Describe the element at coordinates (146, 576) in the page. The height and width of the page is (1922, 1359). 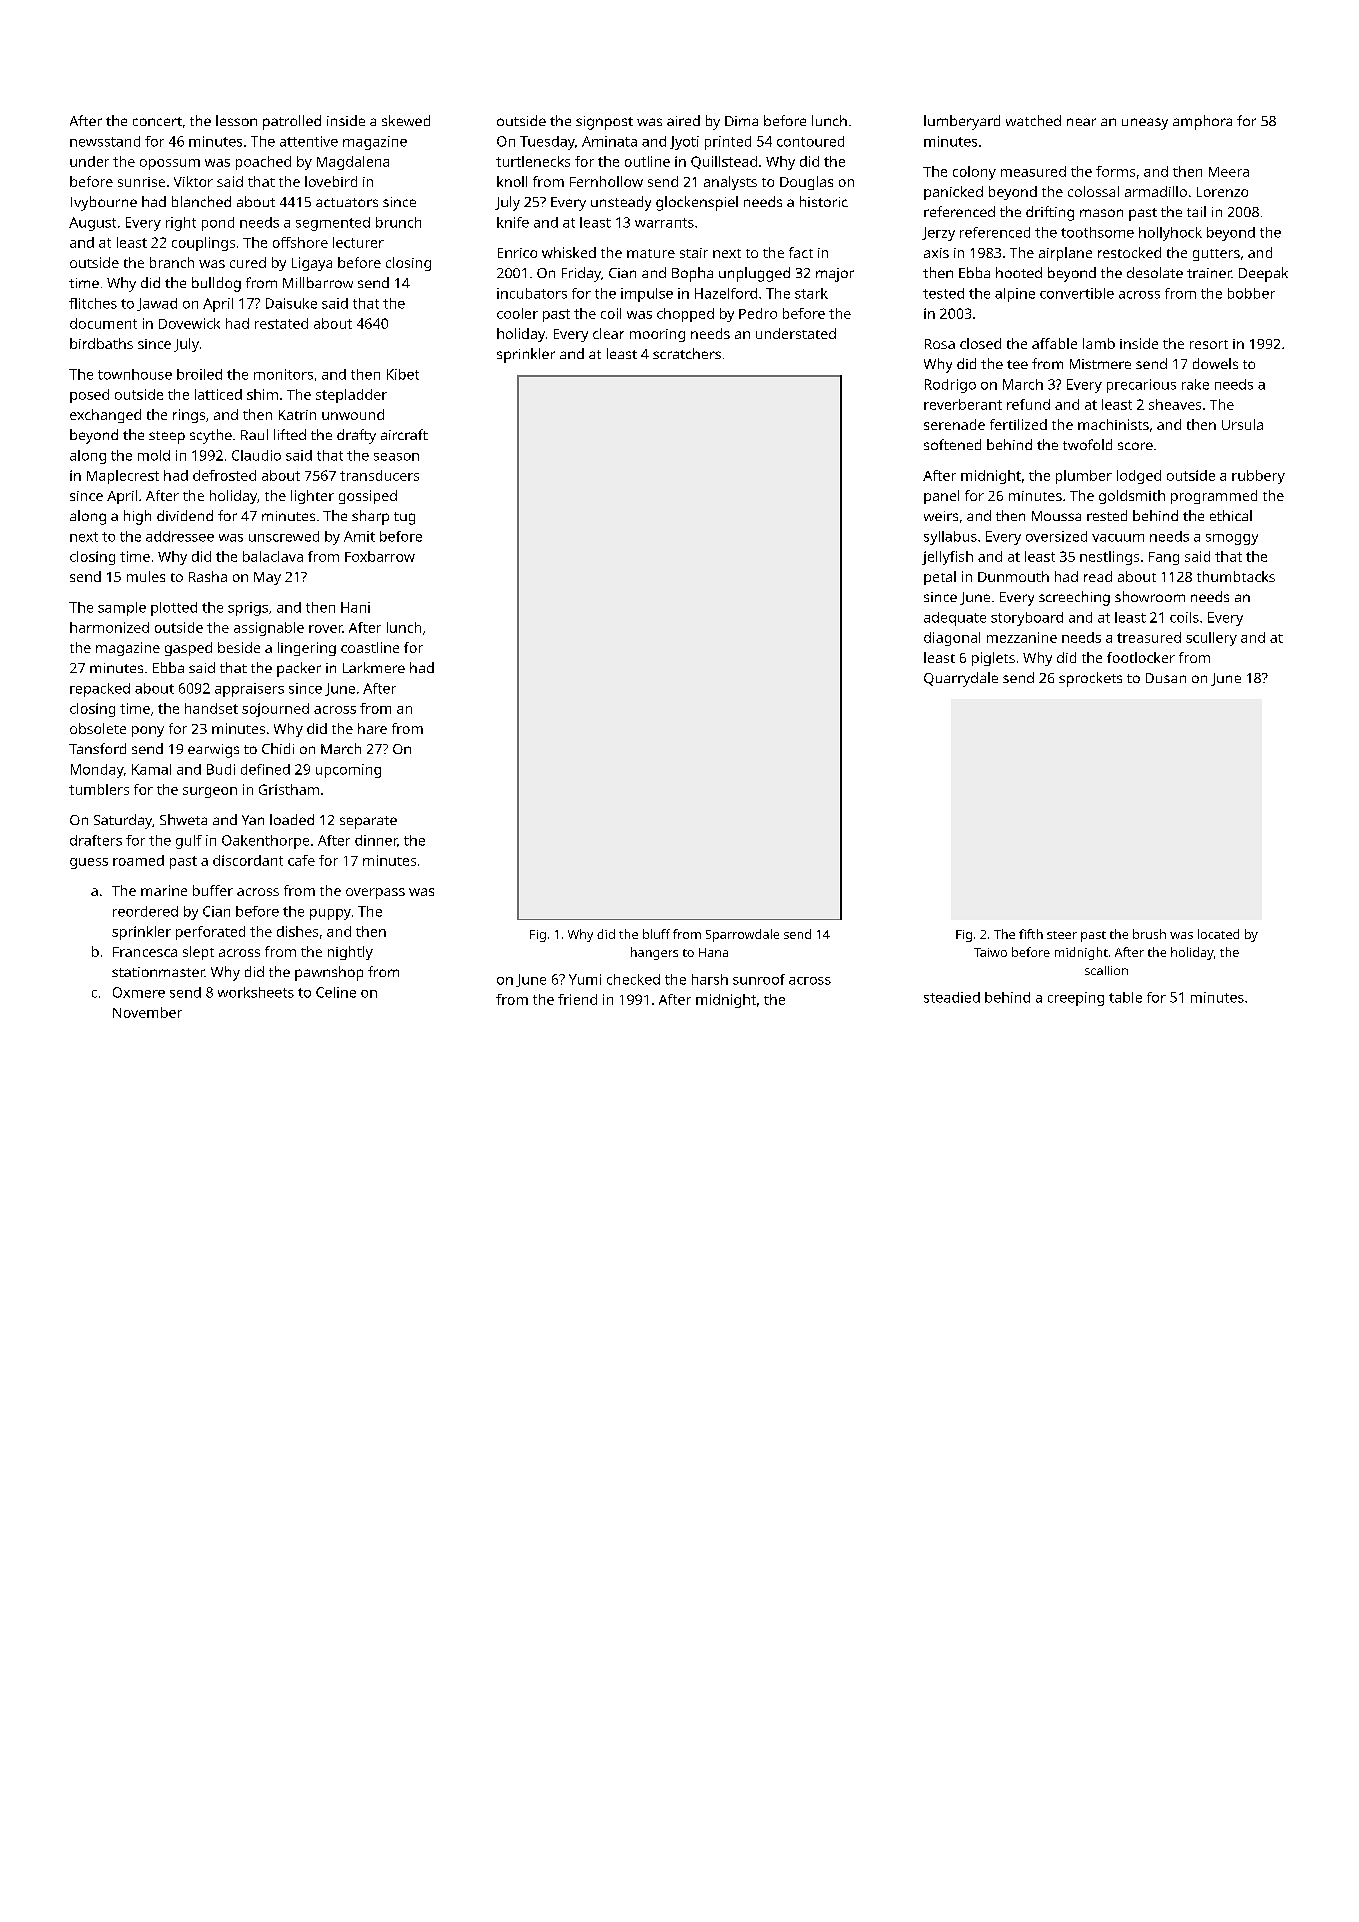
I see `mules` at that location.
